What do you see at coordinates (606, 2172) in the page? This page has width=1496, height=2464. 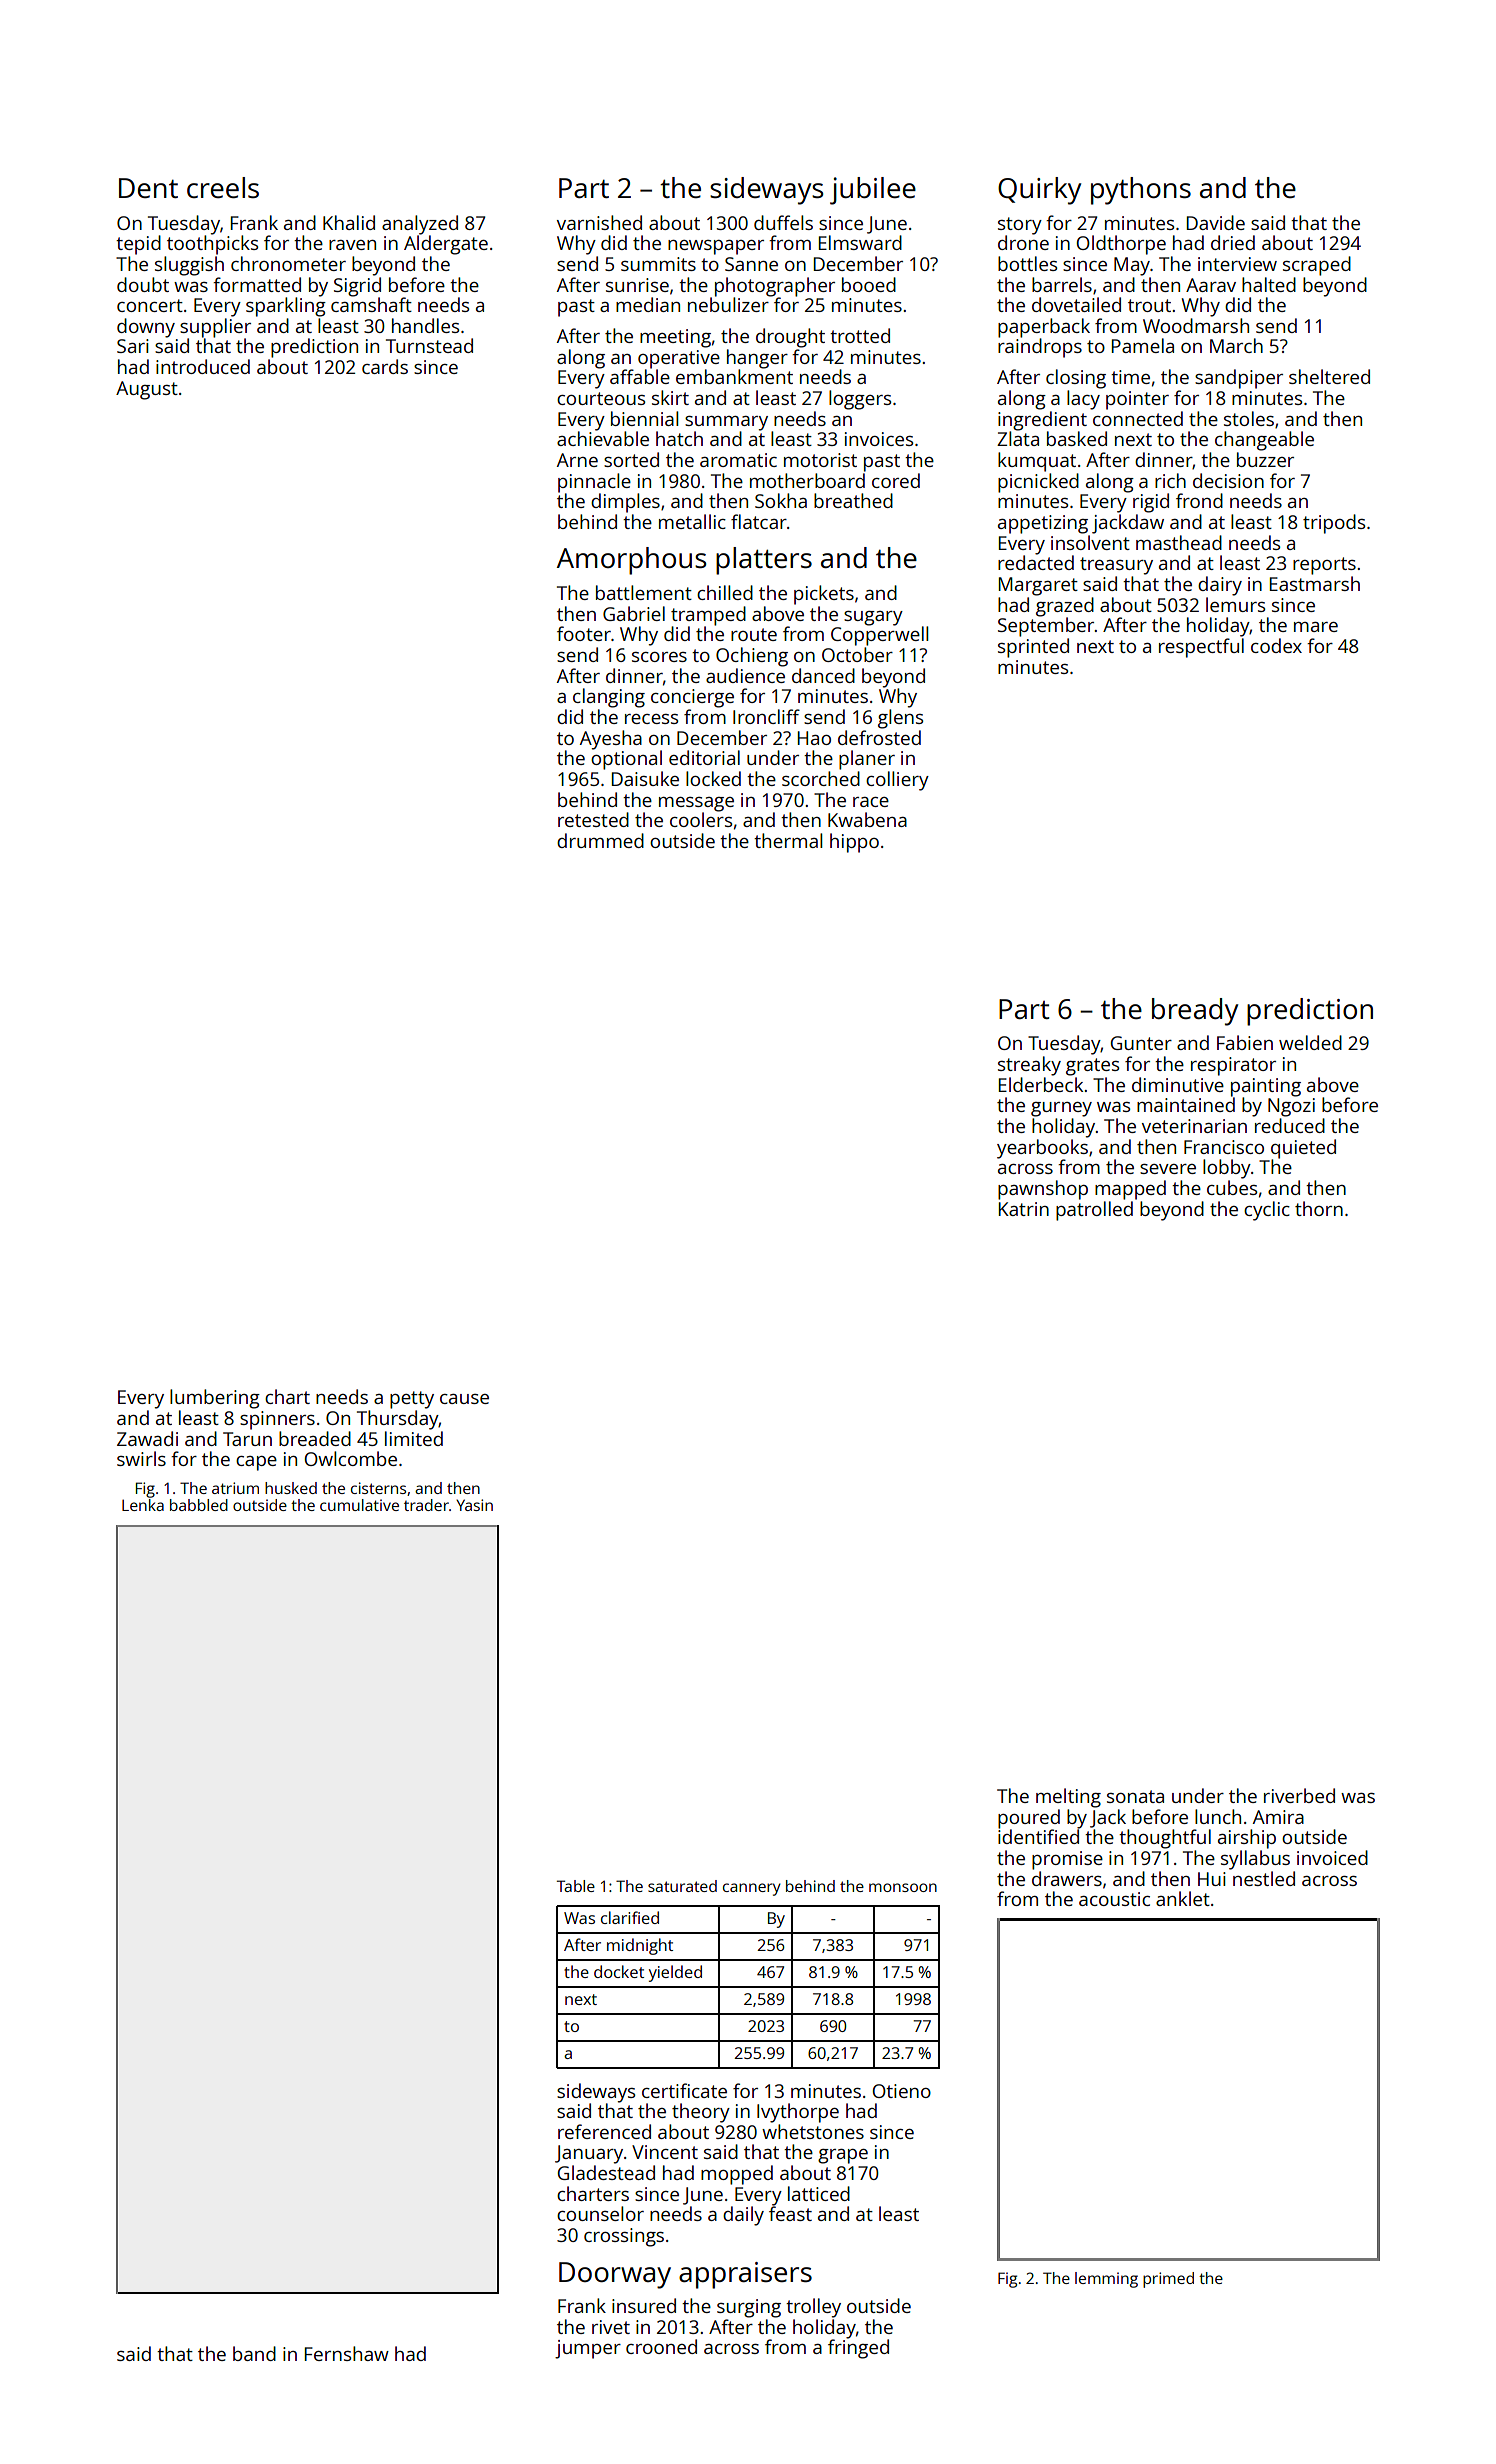 I see `Gladestead` at bounding box center [606, 2172].
